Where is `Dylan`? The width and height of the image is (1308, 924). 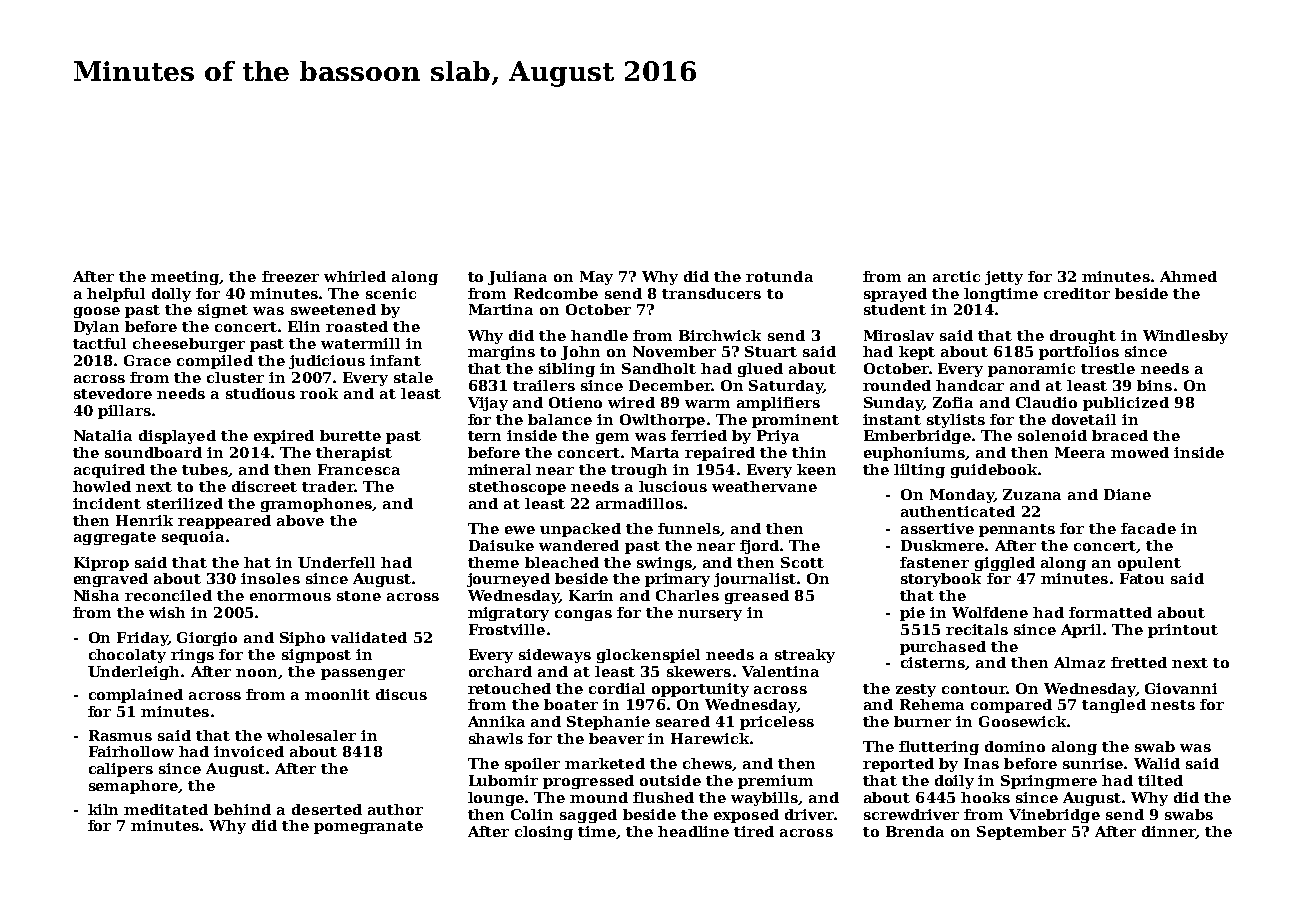
Dylan is located at coordinates (96, 328).
